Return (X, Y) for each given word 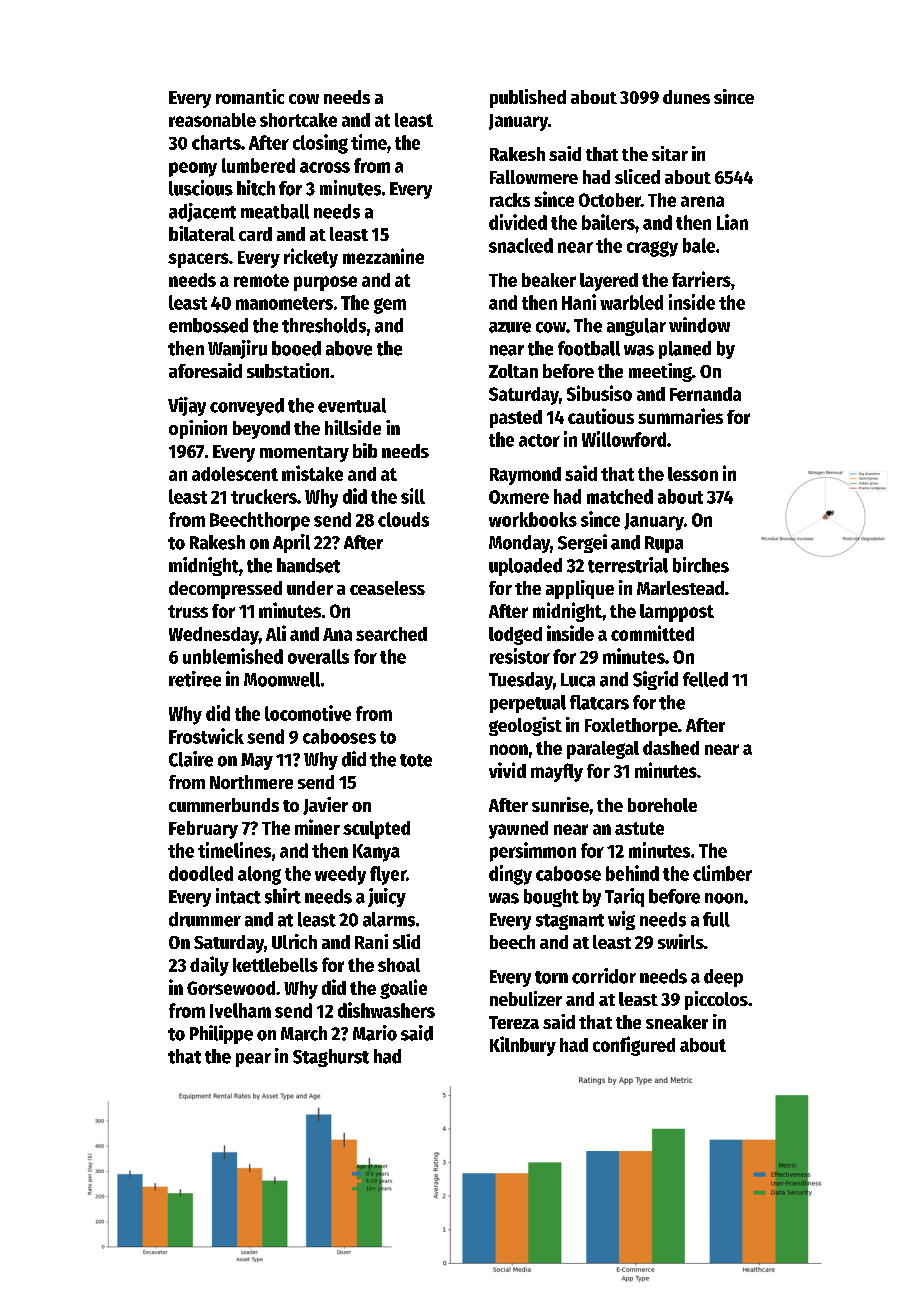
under (310, 588)
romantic (250, 96)
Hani (579, 302)
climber (722, 873)
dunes (686, 97)
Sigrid (655, 680)
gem (390, 306)
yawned (518, 830)
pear (253, 1060)
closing (320, 144)
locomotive (308, 713)
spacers (198, 260)
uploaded (525, 567)
